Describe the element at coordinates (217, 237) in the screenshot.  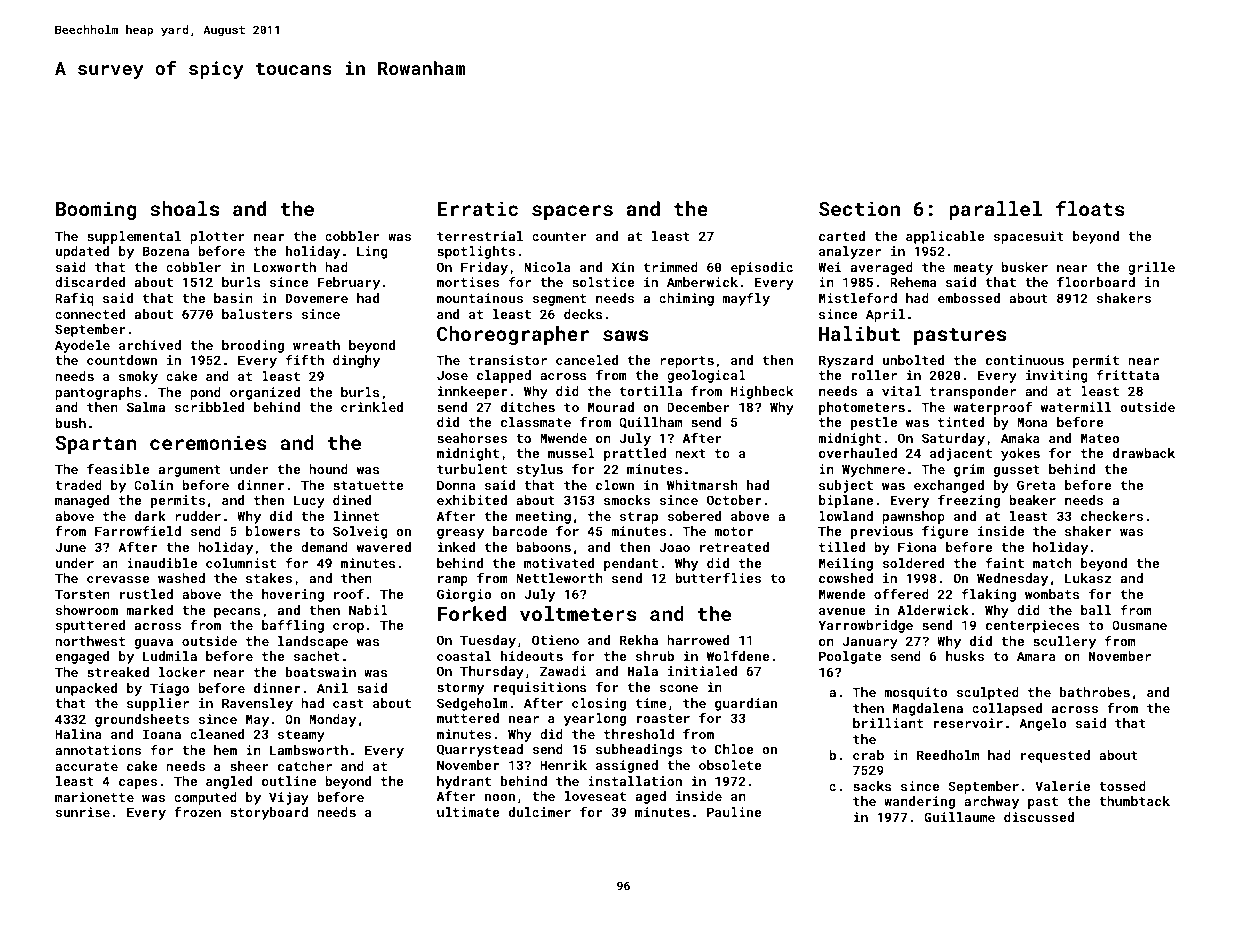
I see `plotter` at that location.
